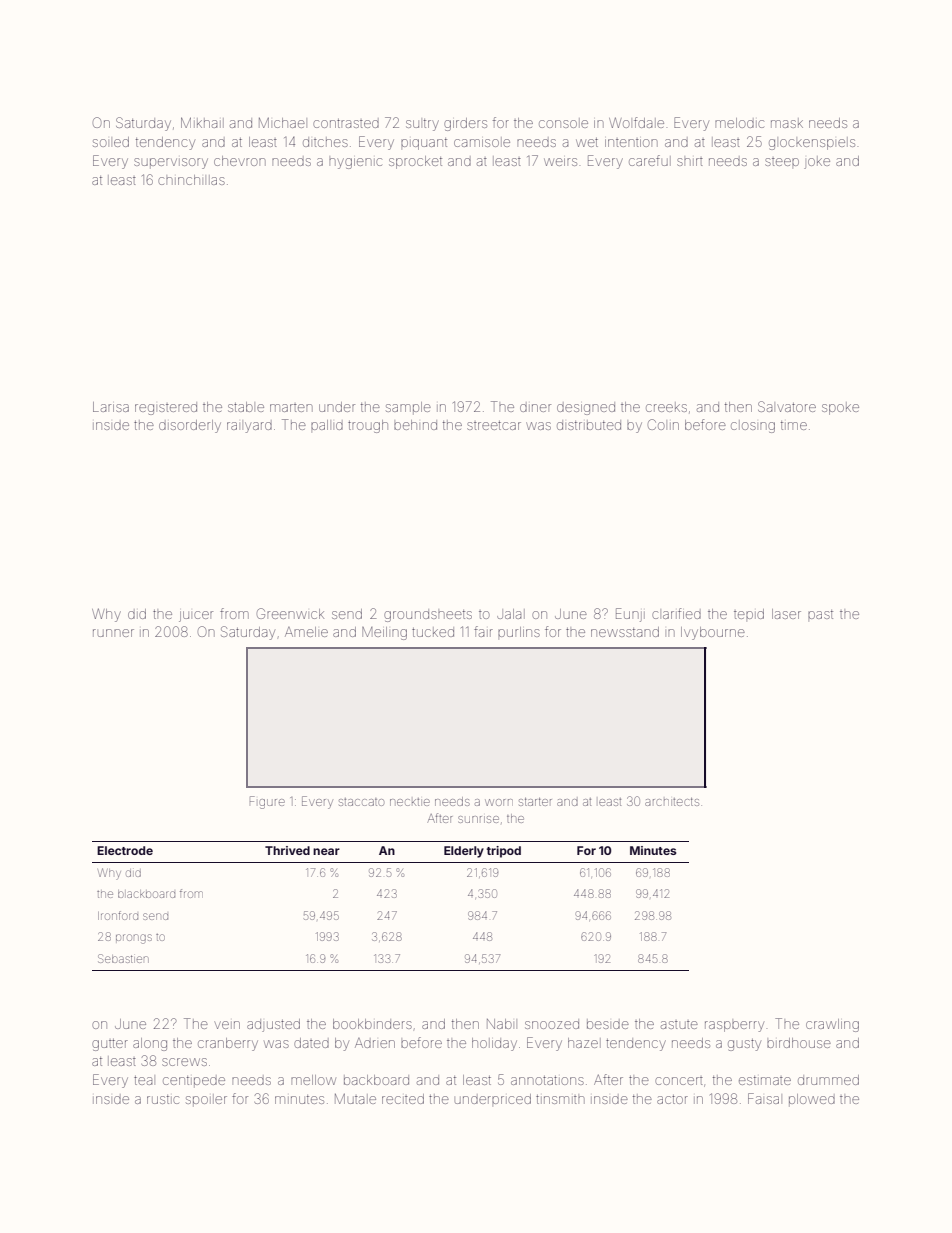 Image resolution: width=952 pixels, height=1233 pixels. Describe the element at coordinates (503, 852) in the document. I see `tripod` at that location.
